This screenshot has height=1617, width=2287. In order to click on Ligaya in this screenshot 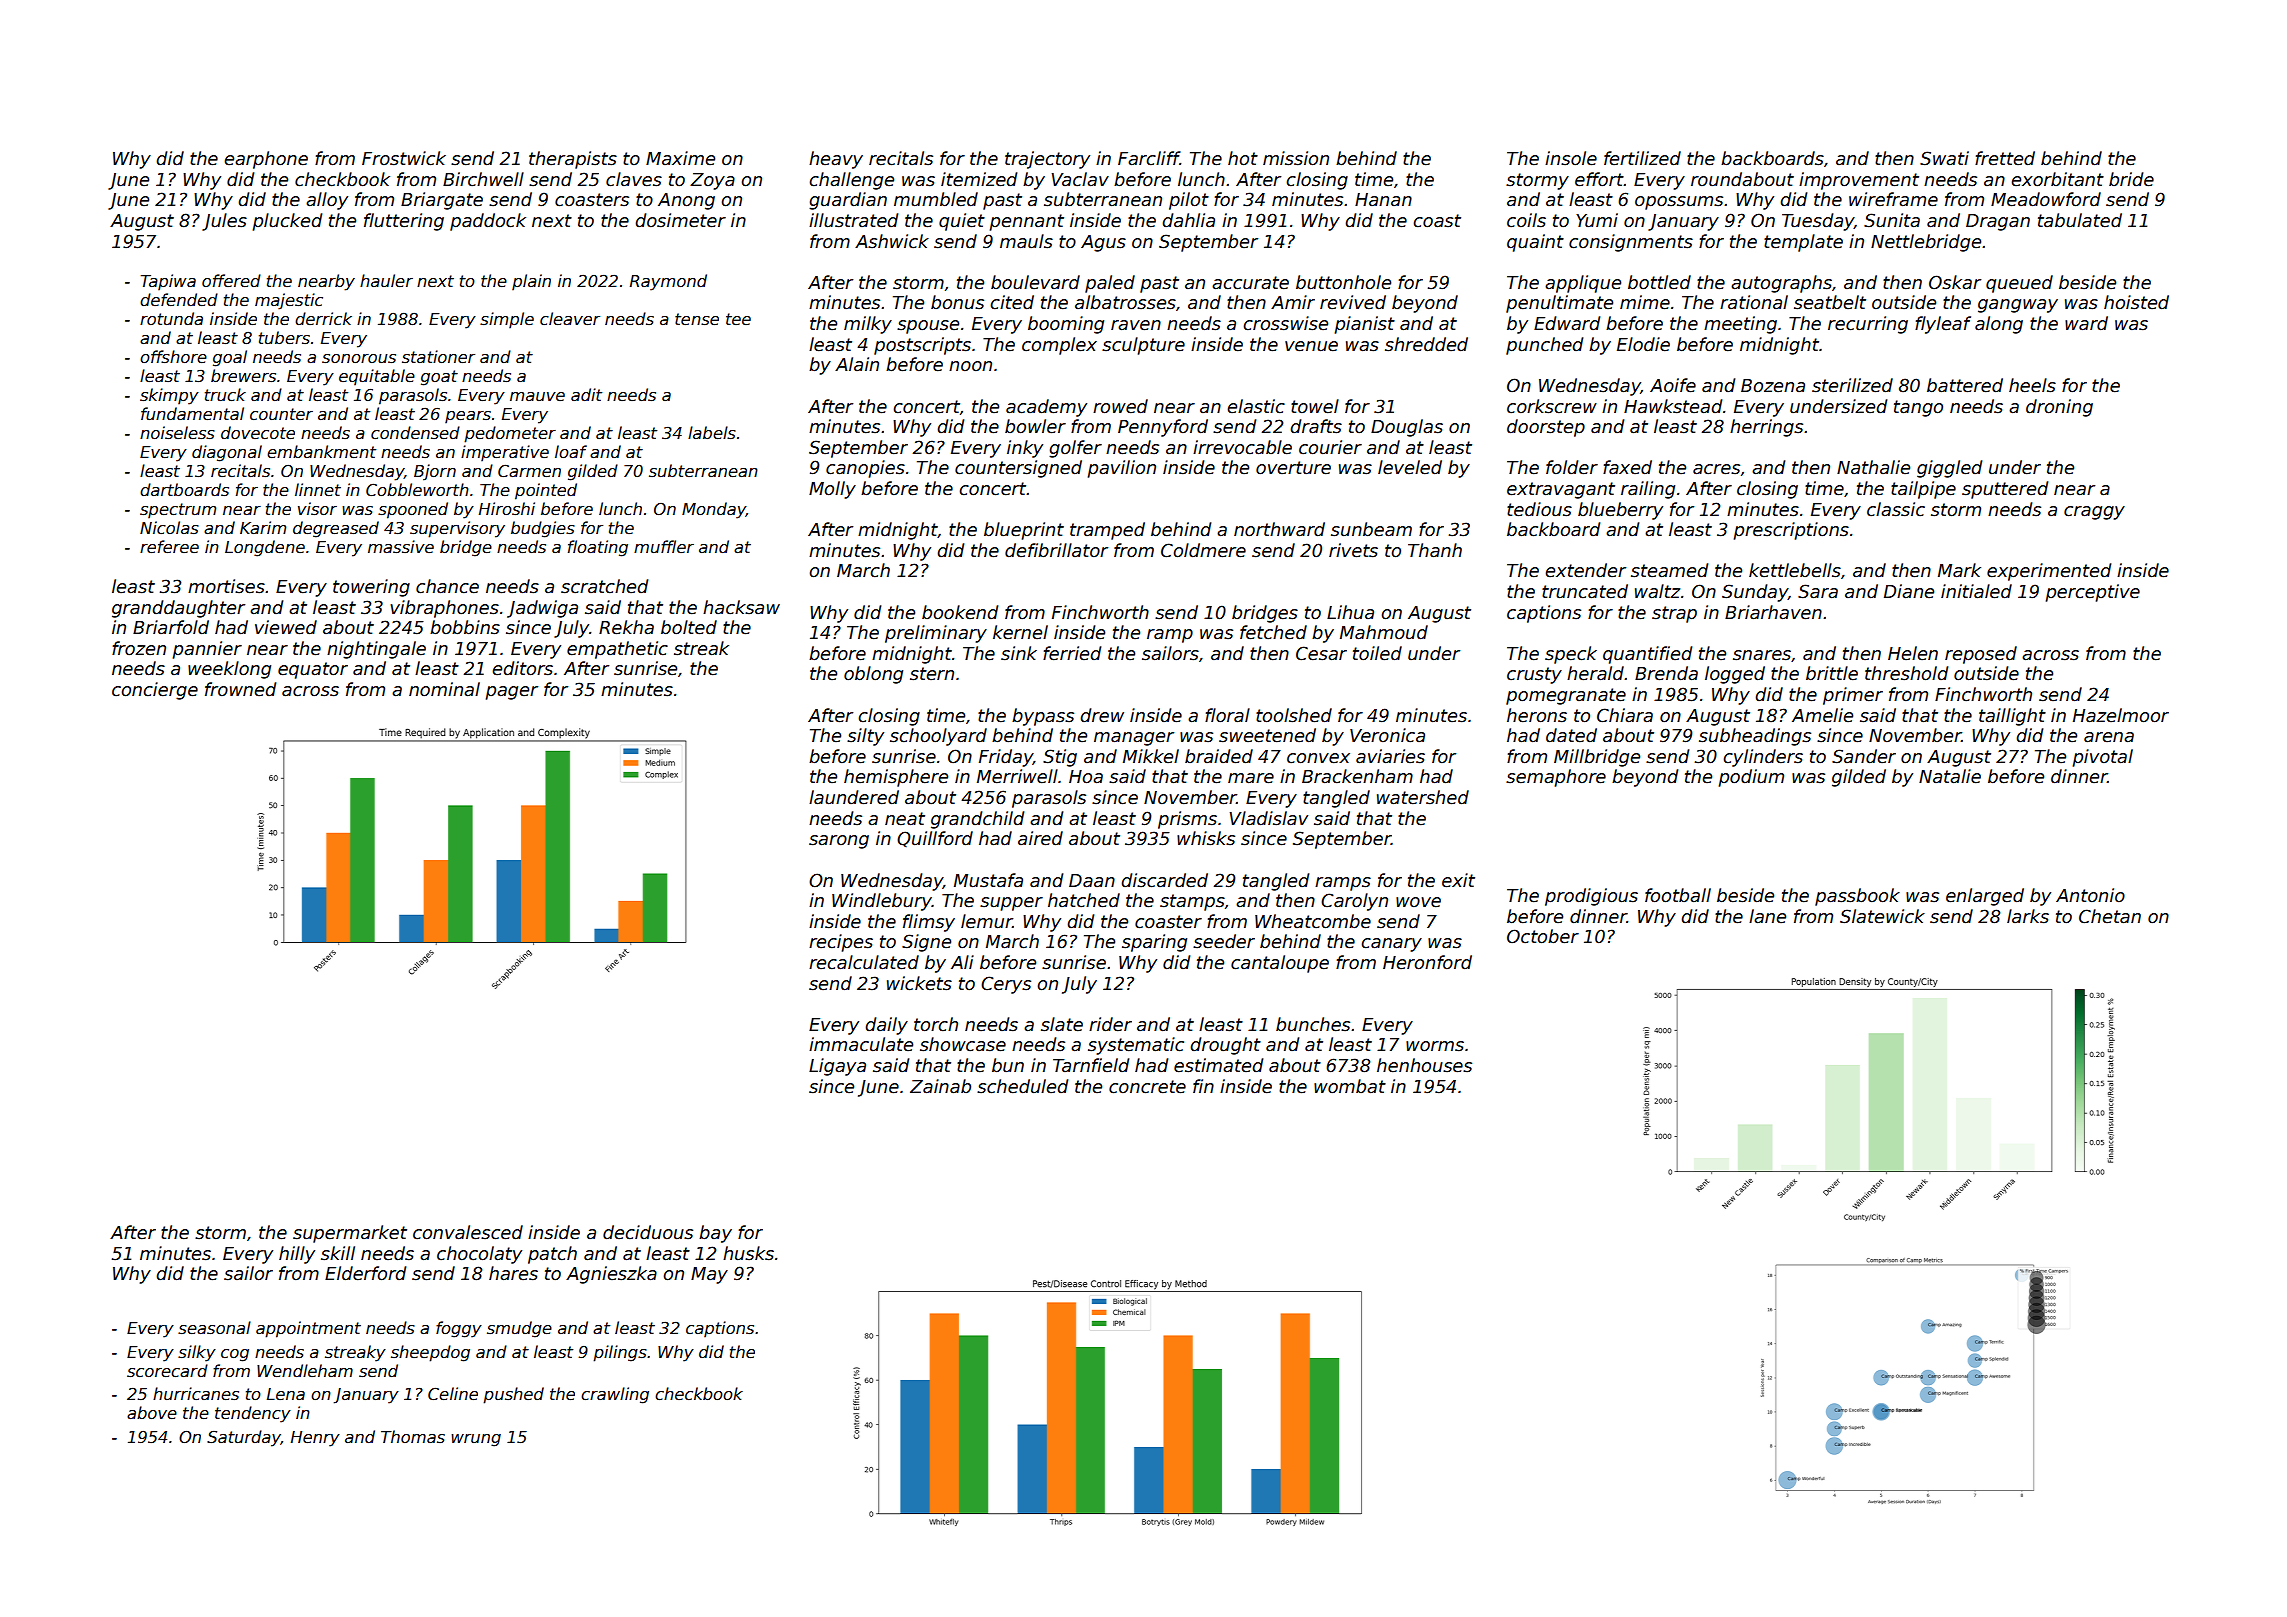, I will do `click(837, 1067)`.
